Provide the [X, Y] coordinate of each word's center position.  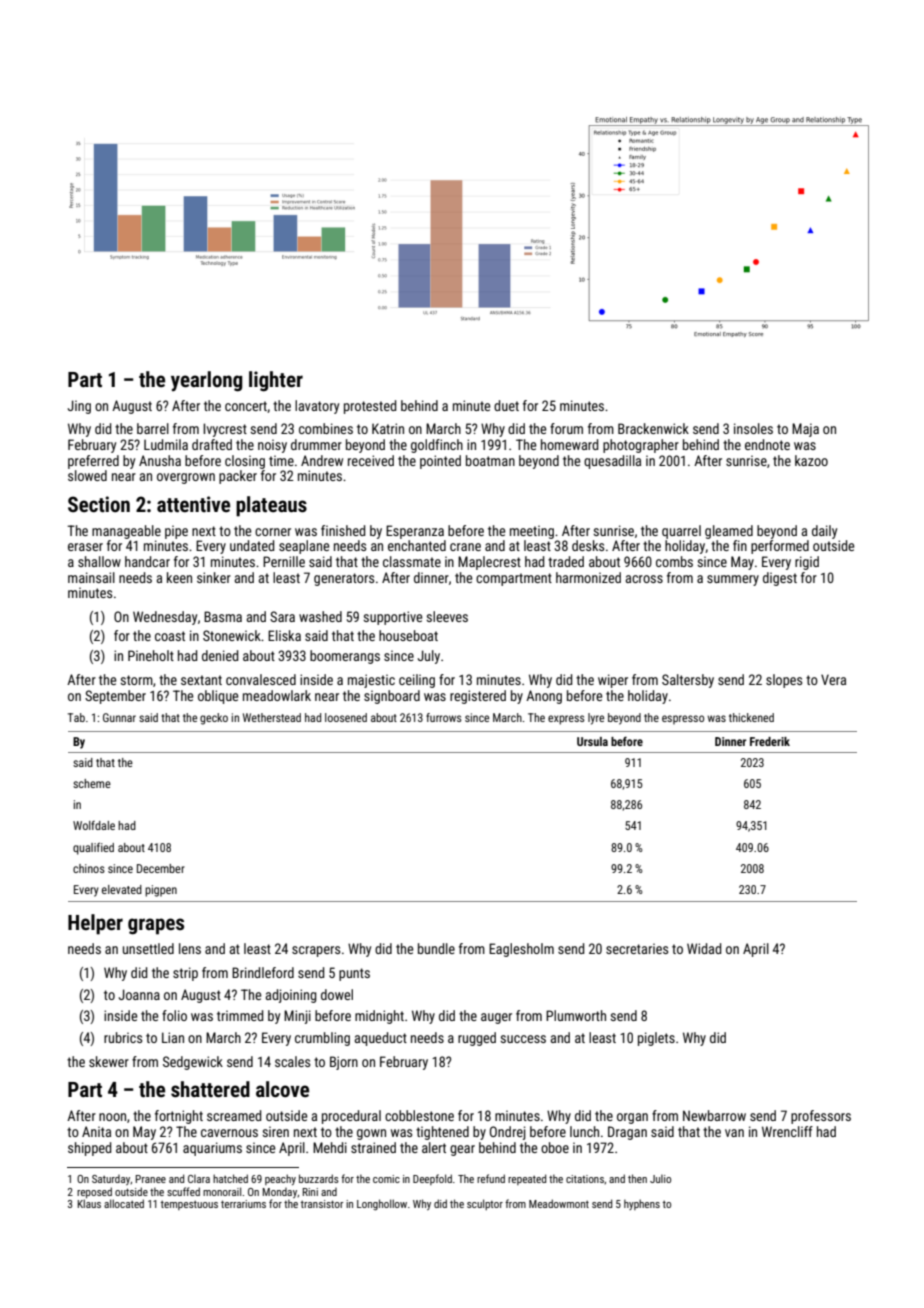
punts [354, 974]
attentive [193, 504]
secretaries [637, 948]
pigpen [161, 891]
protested [370, 407]
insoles [753, 428]
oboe [555, 1147]
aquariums [212, 1149]
